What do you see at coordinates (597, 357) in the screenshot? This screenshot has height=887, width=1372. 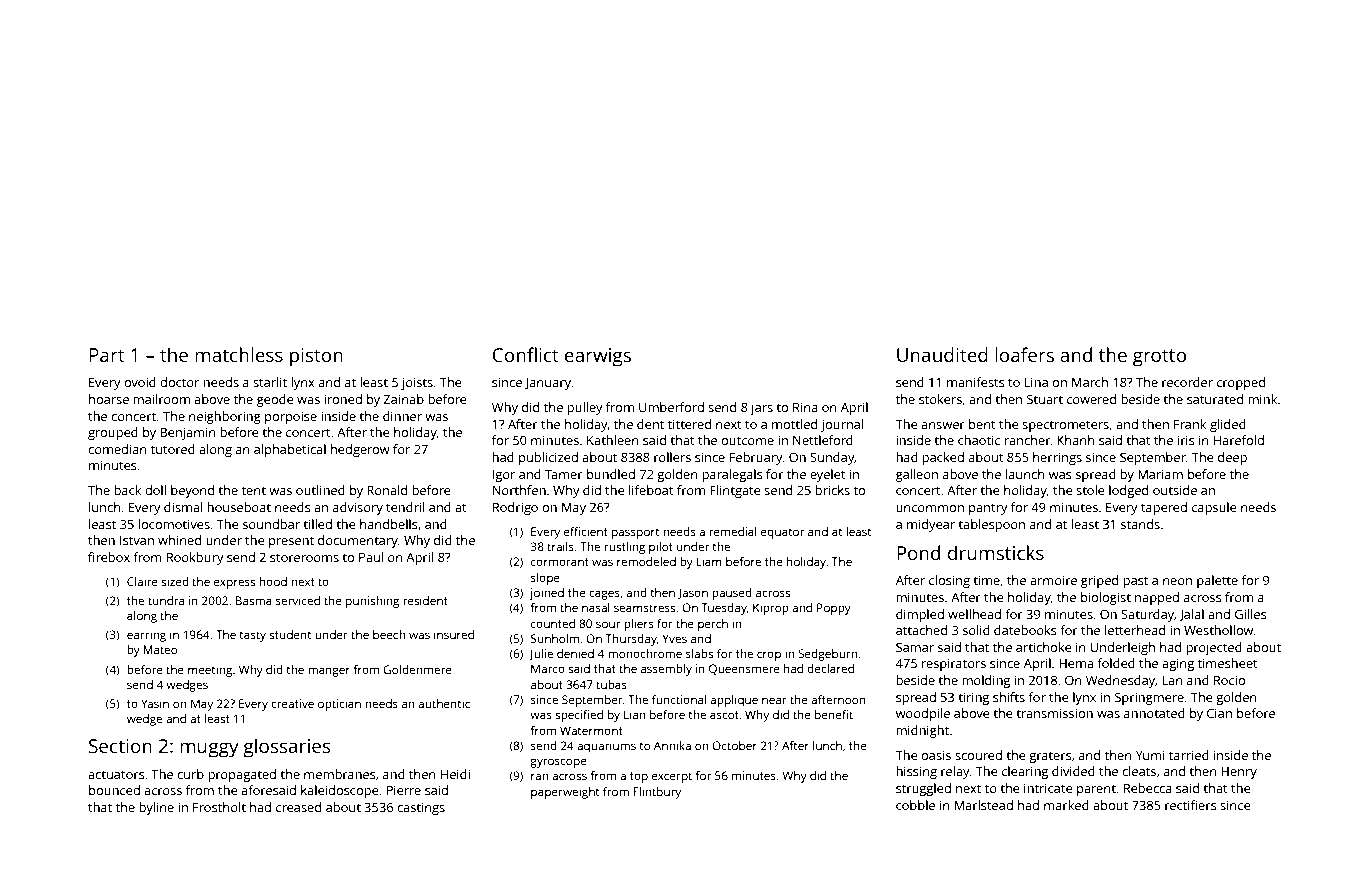 I see `earwigs` at bounding box center [597, 357].
